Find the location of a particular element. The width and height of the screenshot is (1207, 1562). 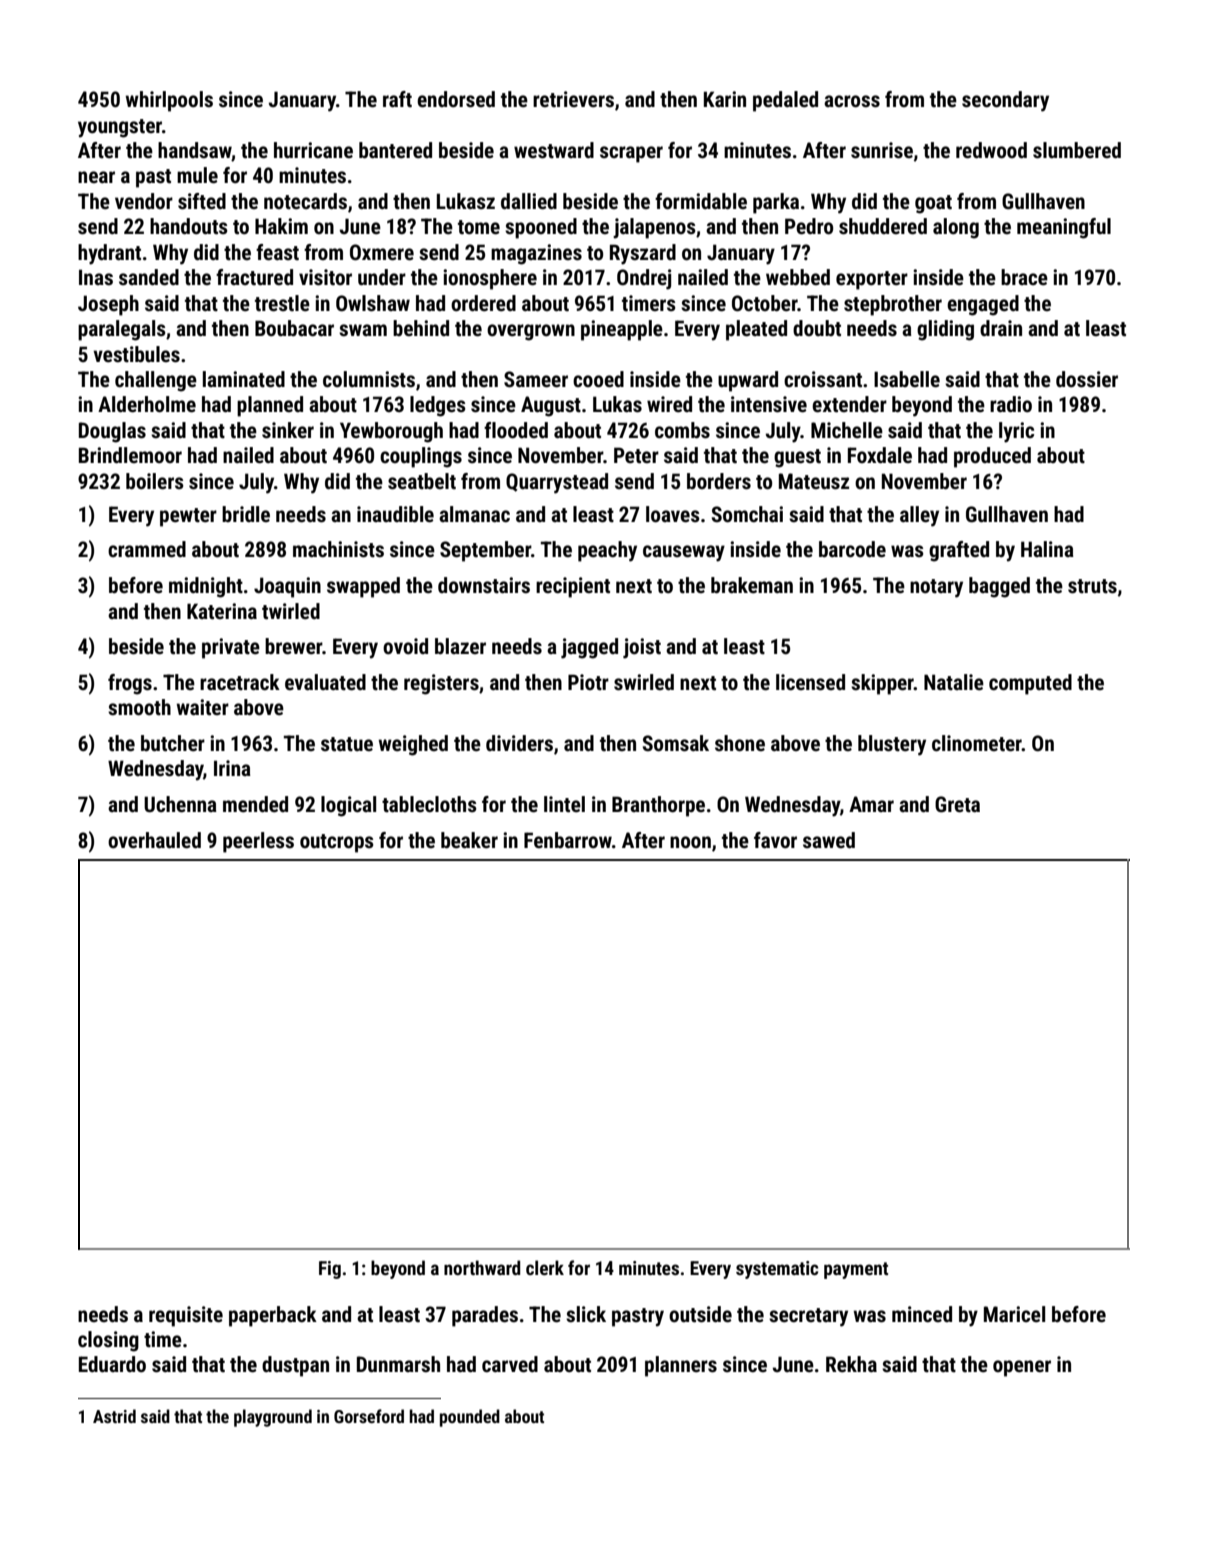

clerk is located at coordinates (545, 1267).
